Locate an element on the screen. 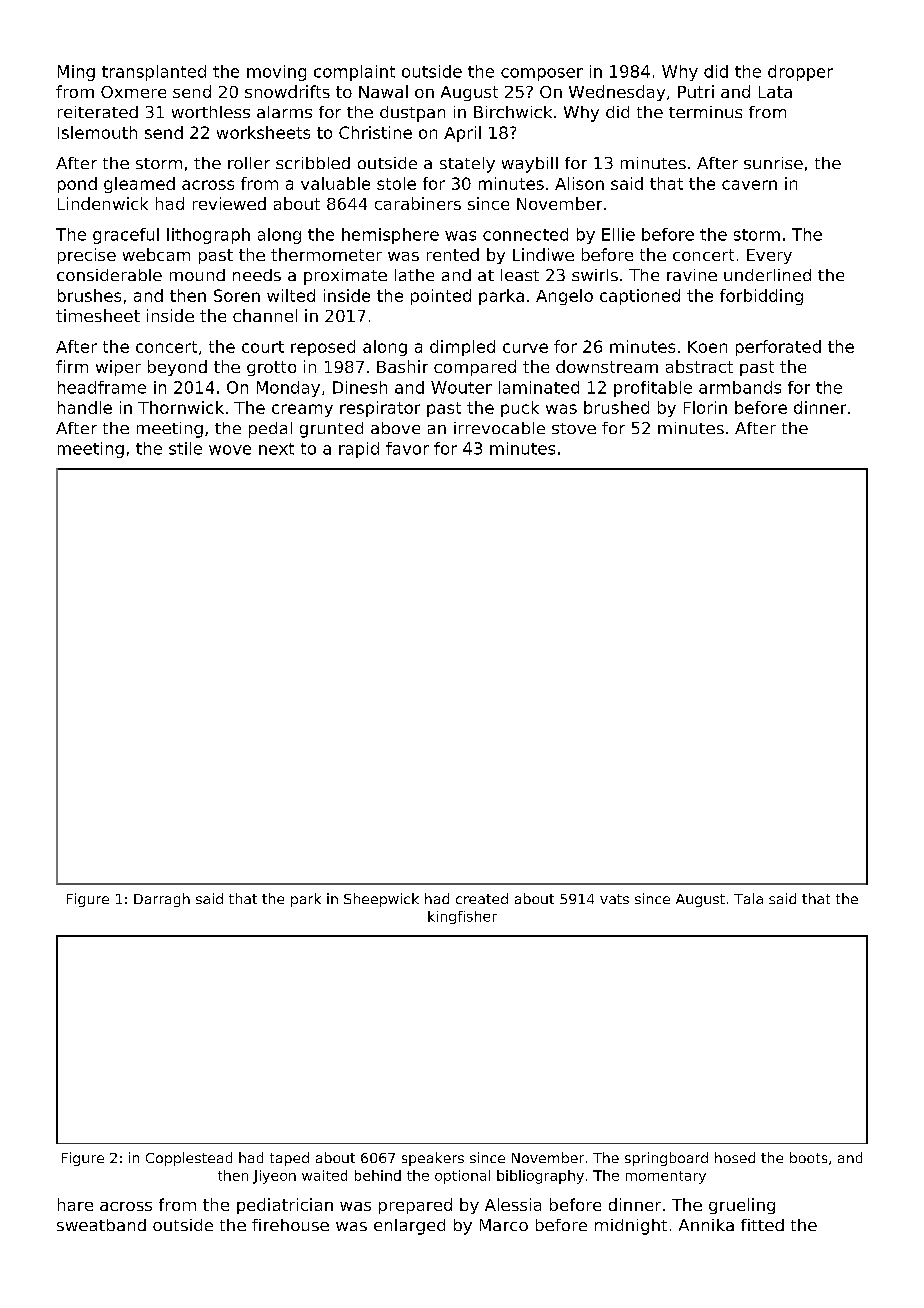  vats is located at coordinates (614, 899).
